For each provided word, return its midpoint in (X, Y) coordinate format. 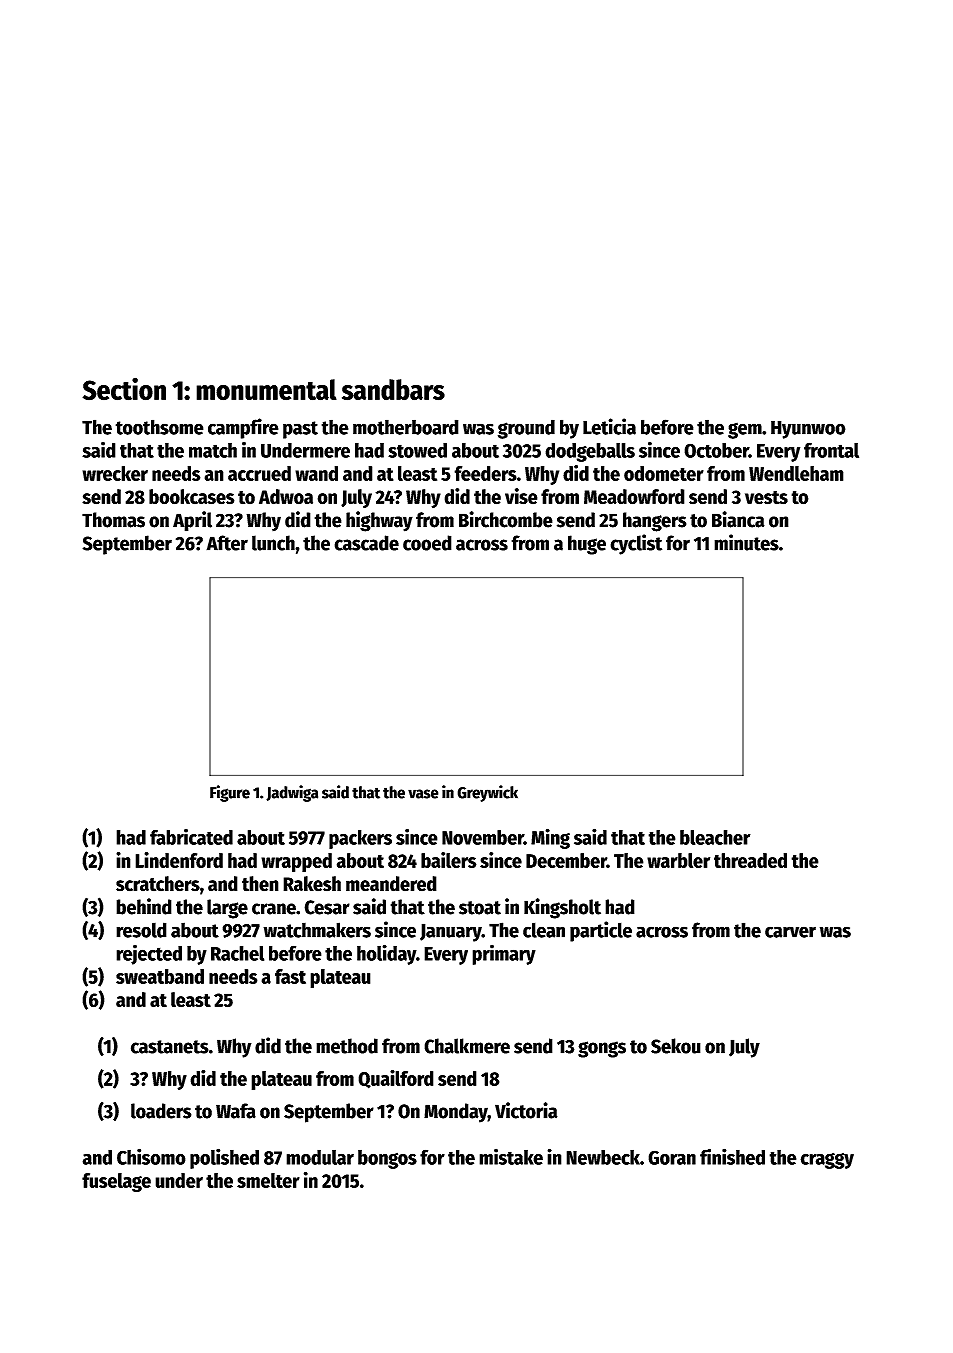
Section (124, 389)
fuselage (116, 1182)
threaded (750, 860)
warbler (678, 860)
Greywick (487, 793)
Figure (230, 793)
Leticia (609, 426)
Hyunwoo (808, 430)
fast (290, 976)
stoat (480, 908)
